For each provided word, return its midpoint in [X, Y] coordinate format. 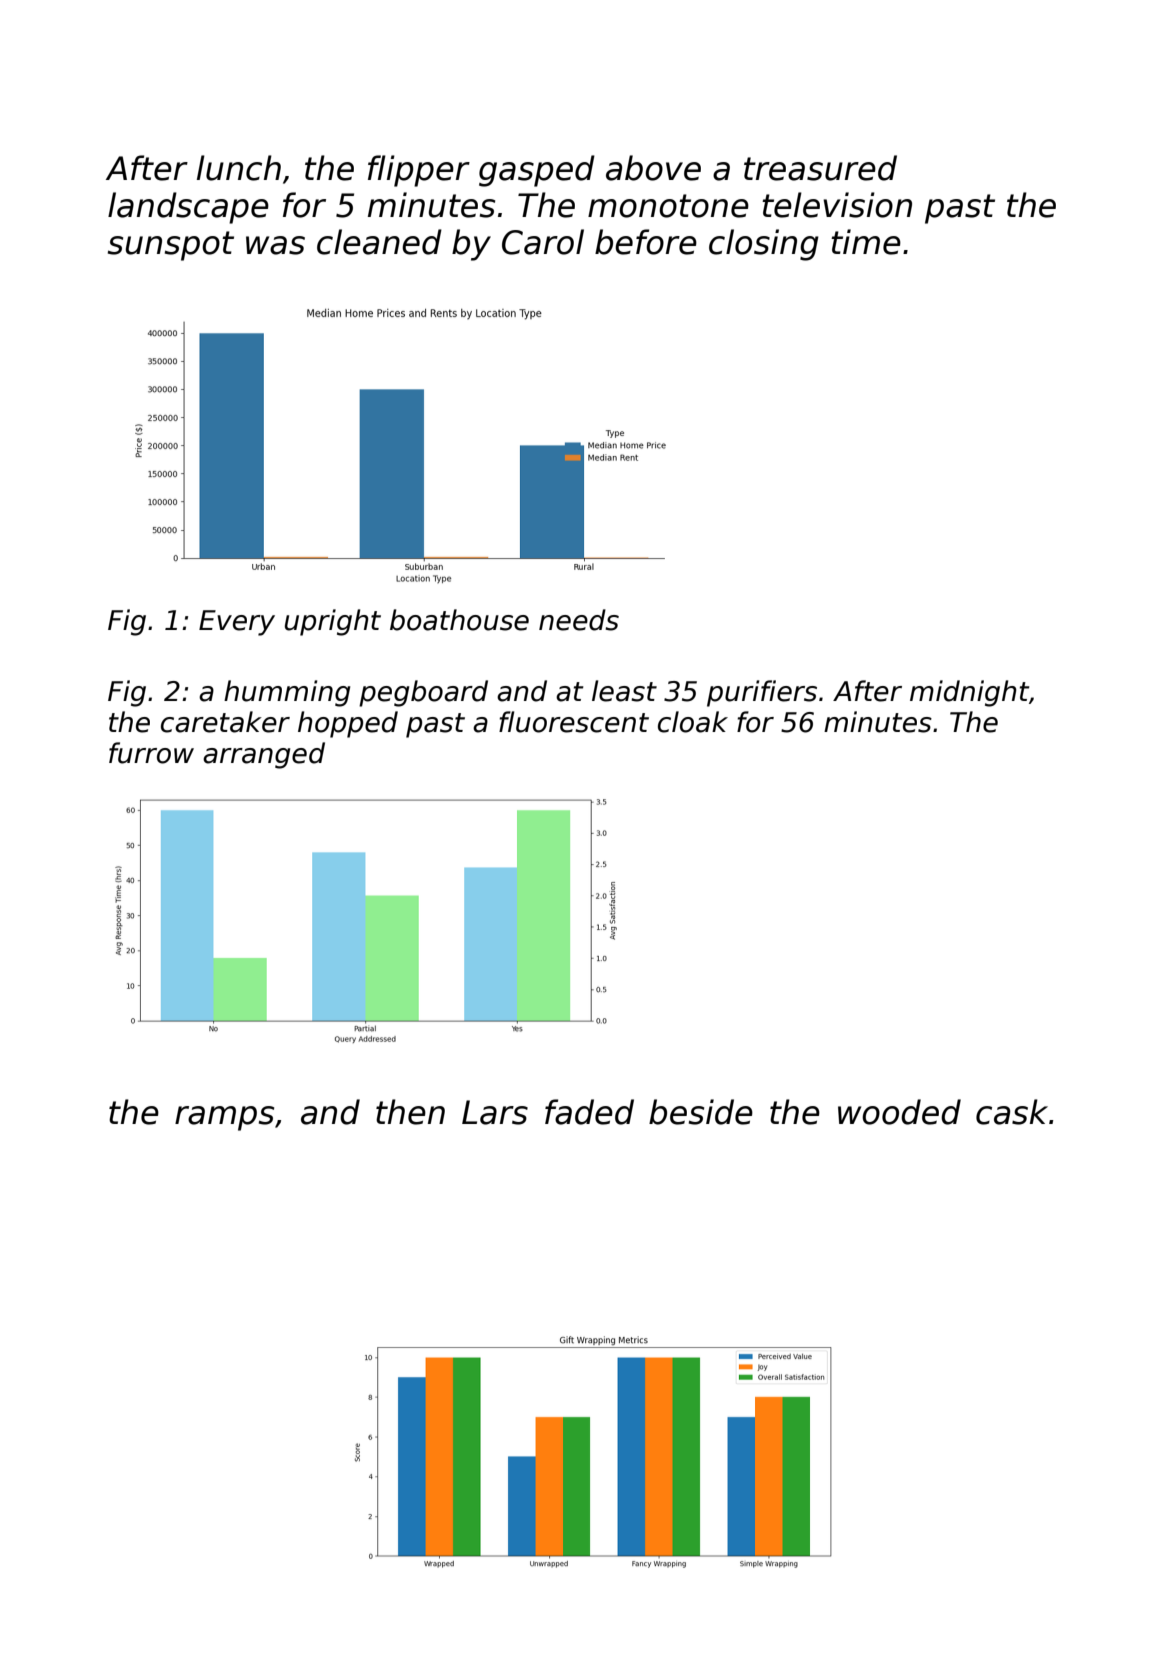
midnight [969, 693]
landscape [188, 208]
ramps [224, 1118]
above [653, 168]
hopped [348, 724]
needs [579, 620]
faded [589, 1112]
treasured [820, 168]
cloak [693, 722]
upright [333, 622]
